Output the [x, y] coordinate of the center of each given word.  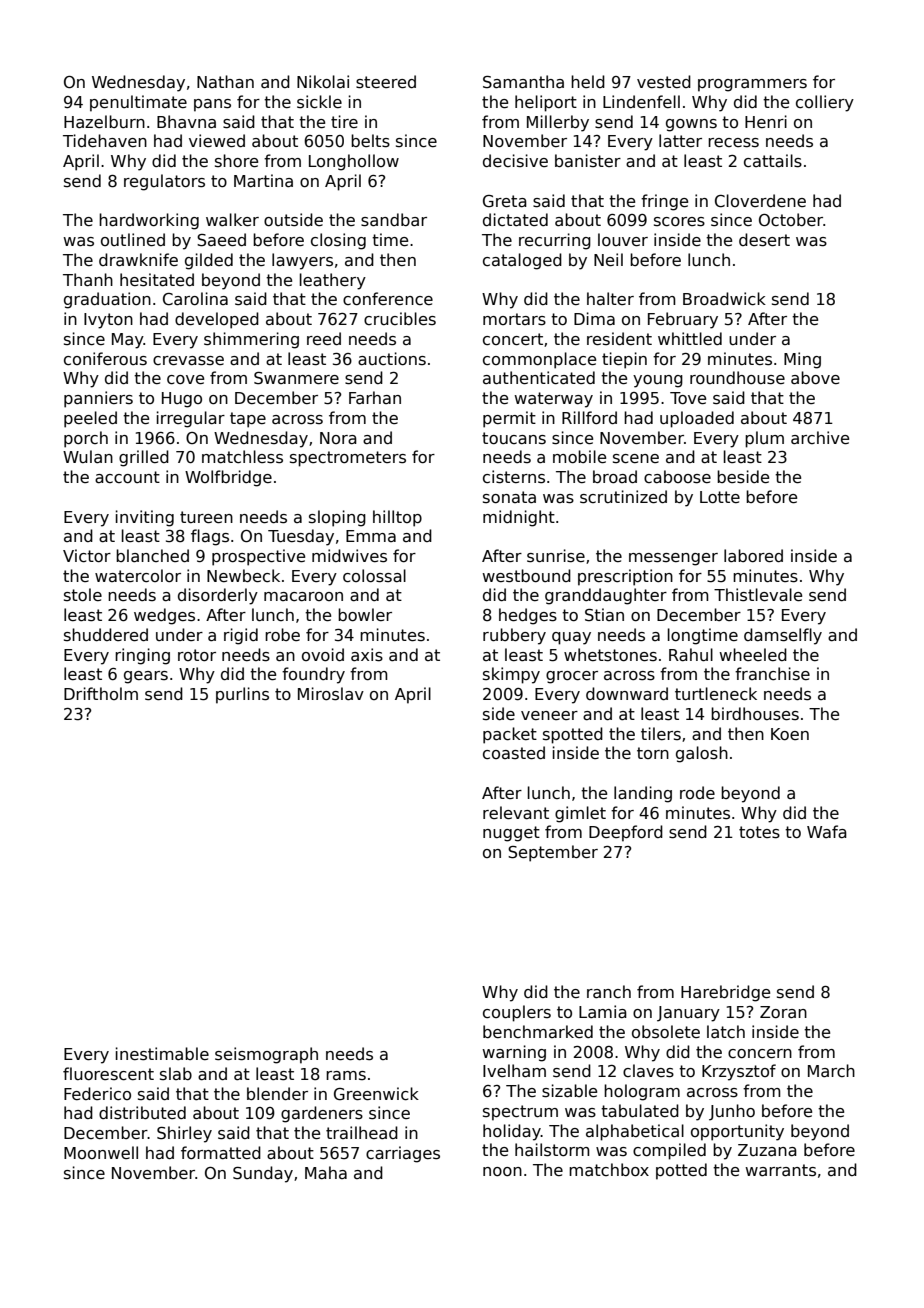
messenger [673, 559]
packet [510, 735]
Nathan [225, 81]
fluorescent [108, 1074]
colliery [825, 103]
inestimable [162, 1054]
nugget [511, 834]
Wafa [827, 831]
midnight [519, 518]
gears [146, 677]
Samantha [523, 82]
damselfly [783, 636]
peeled [90, 419]
